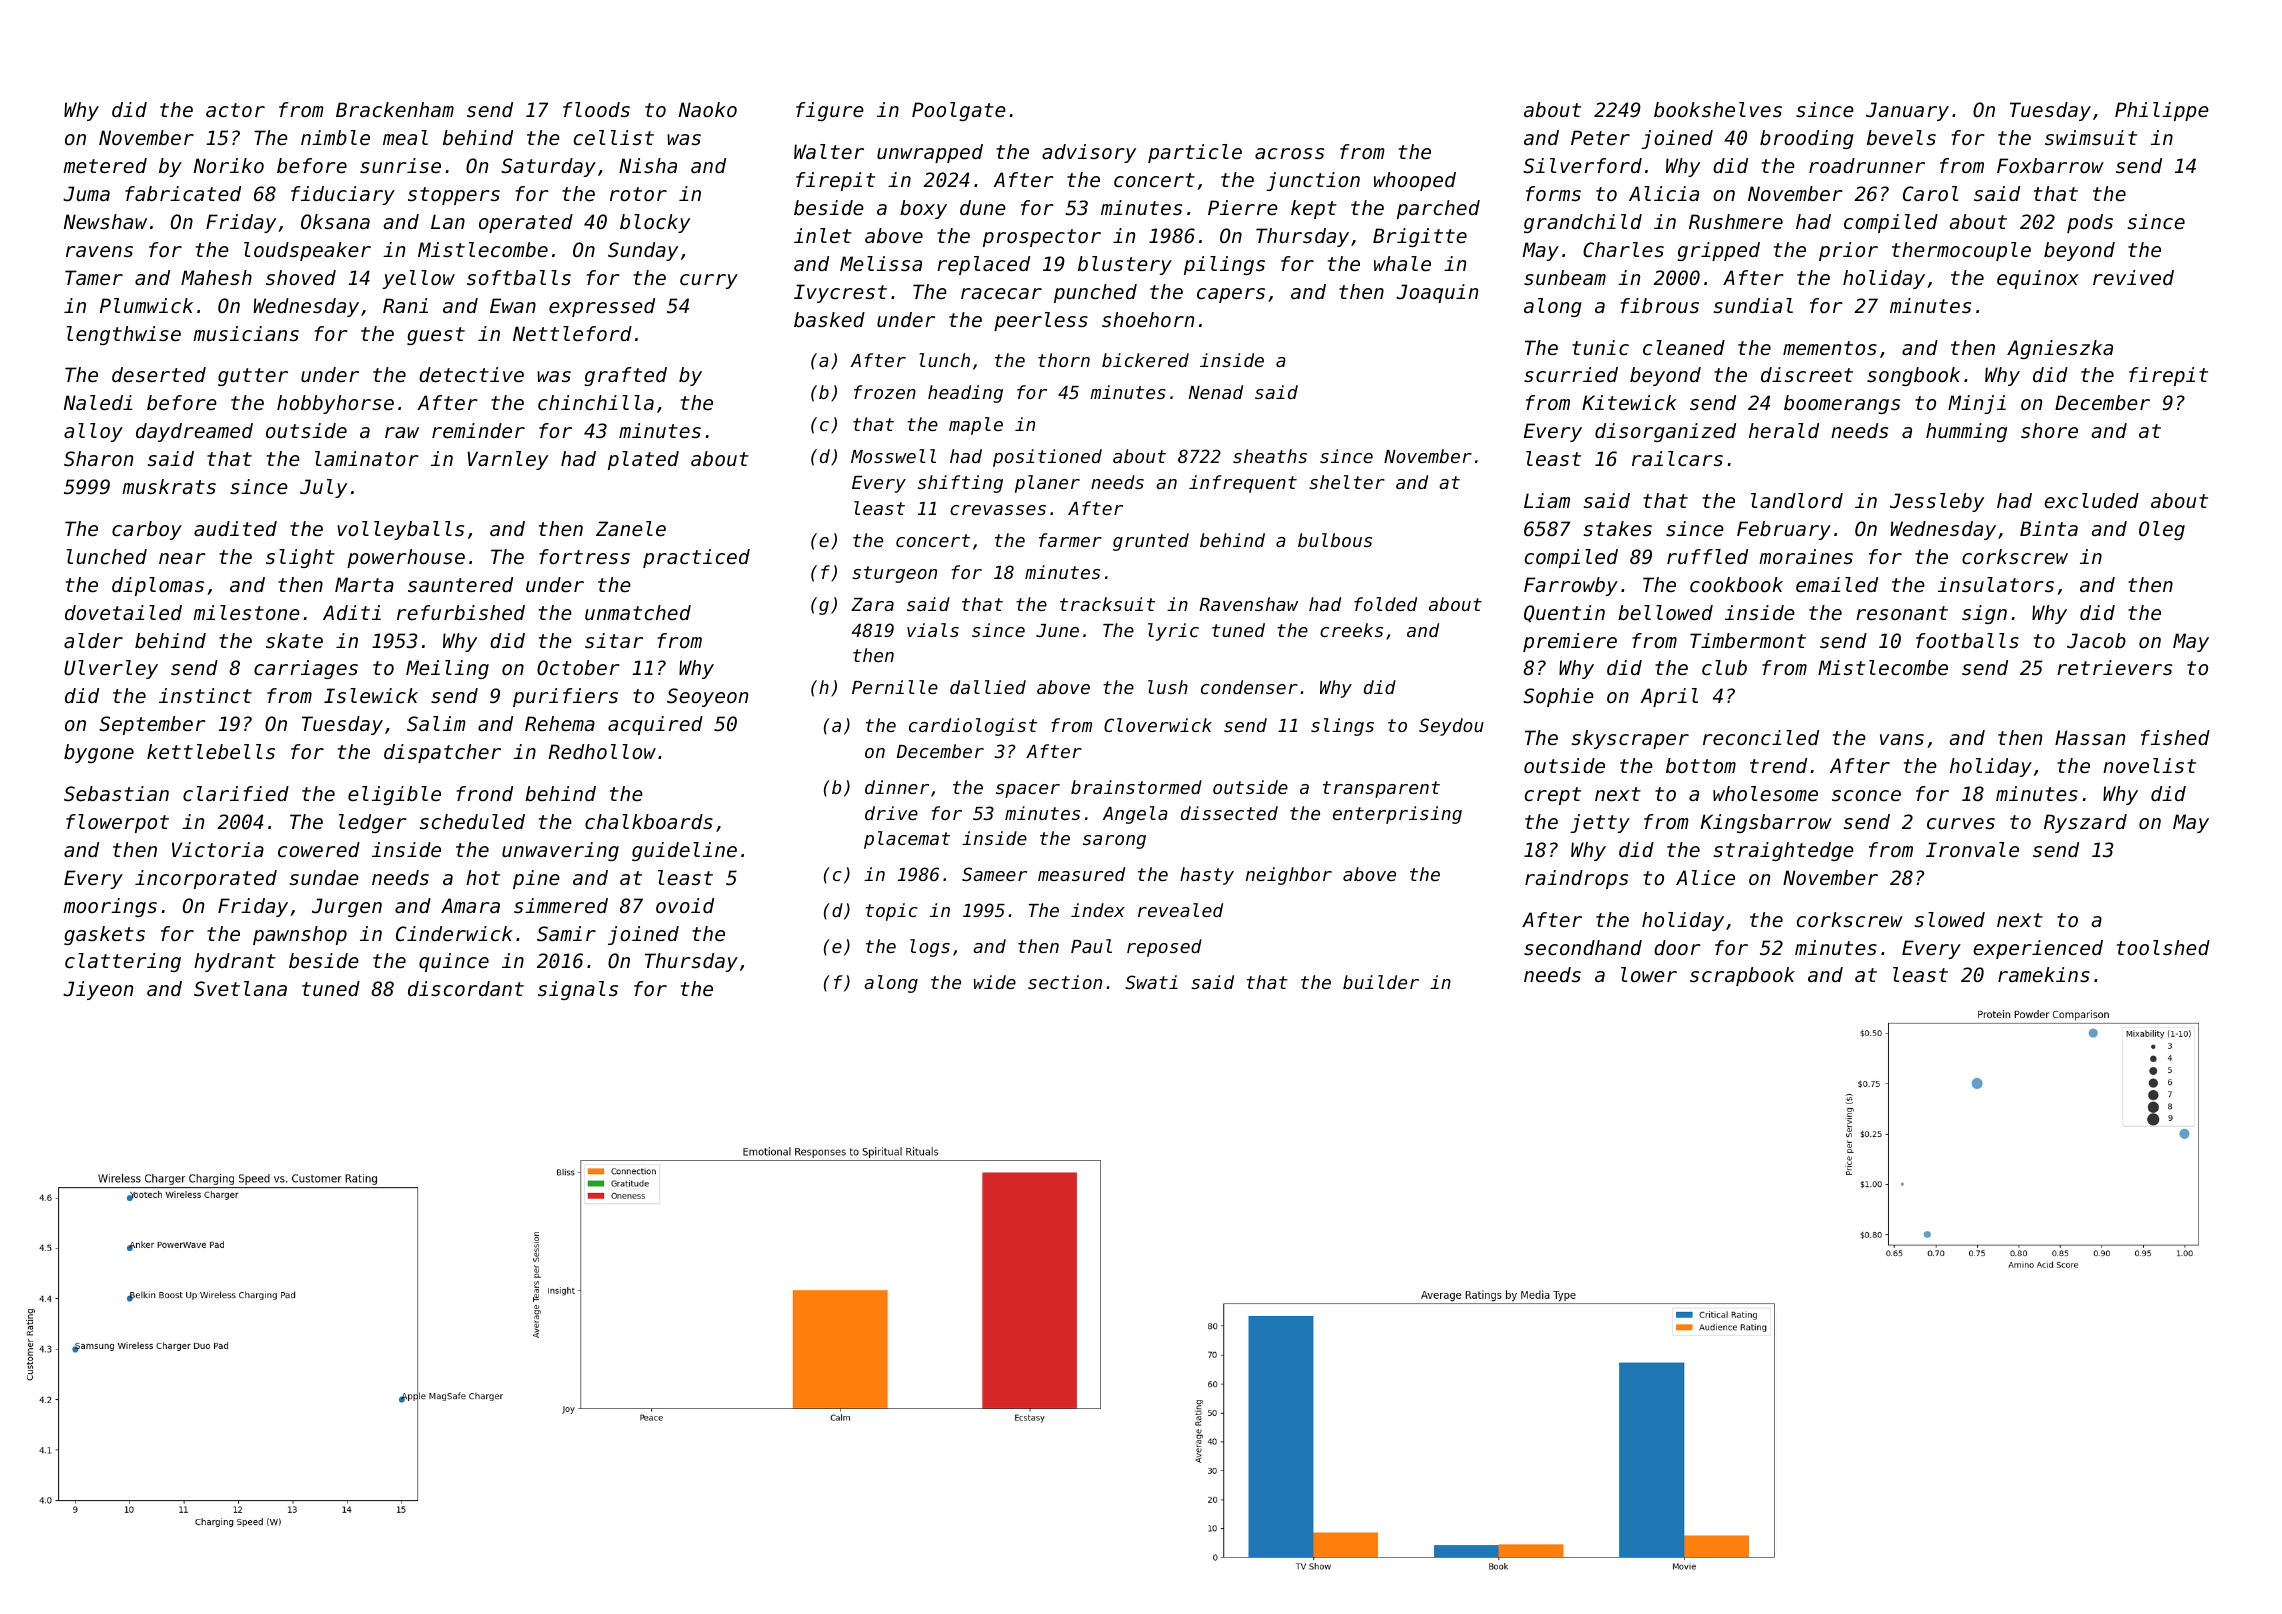 The width and height of the document is (2282, 1614). What do you see at coordinates (973, 727) in the document?
I see `cardiologist` at bounding box center [973, 727].
